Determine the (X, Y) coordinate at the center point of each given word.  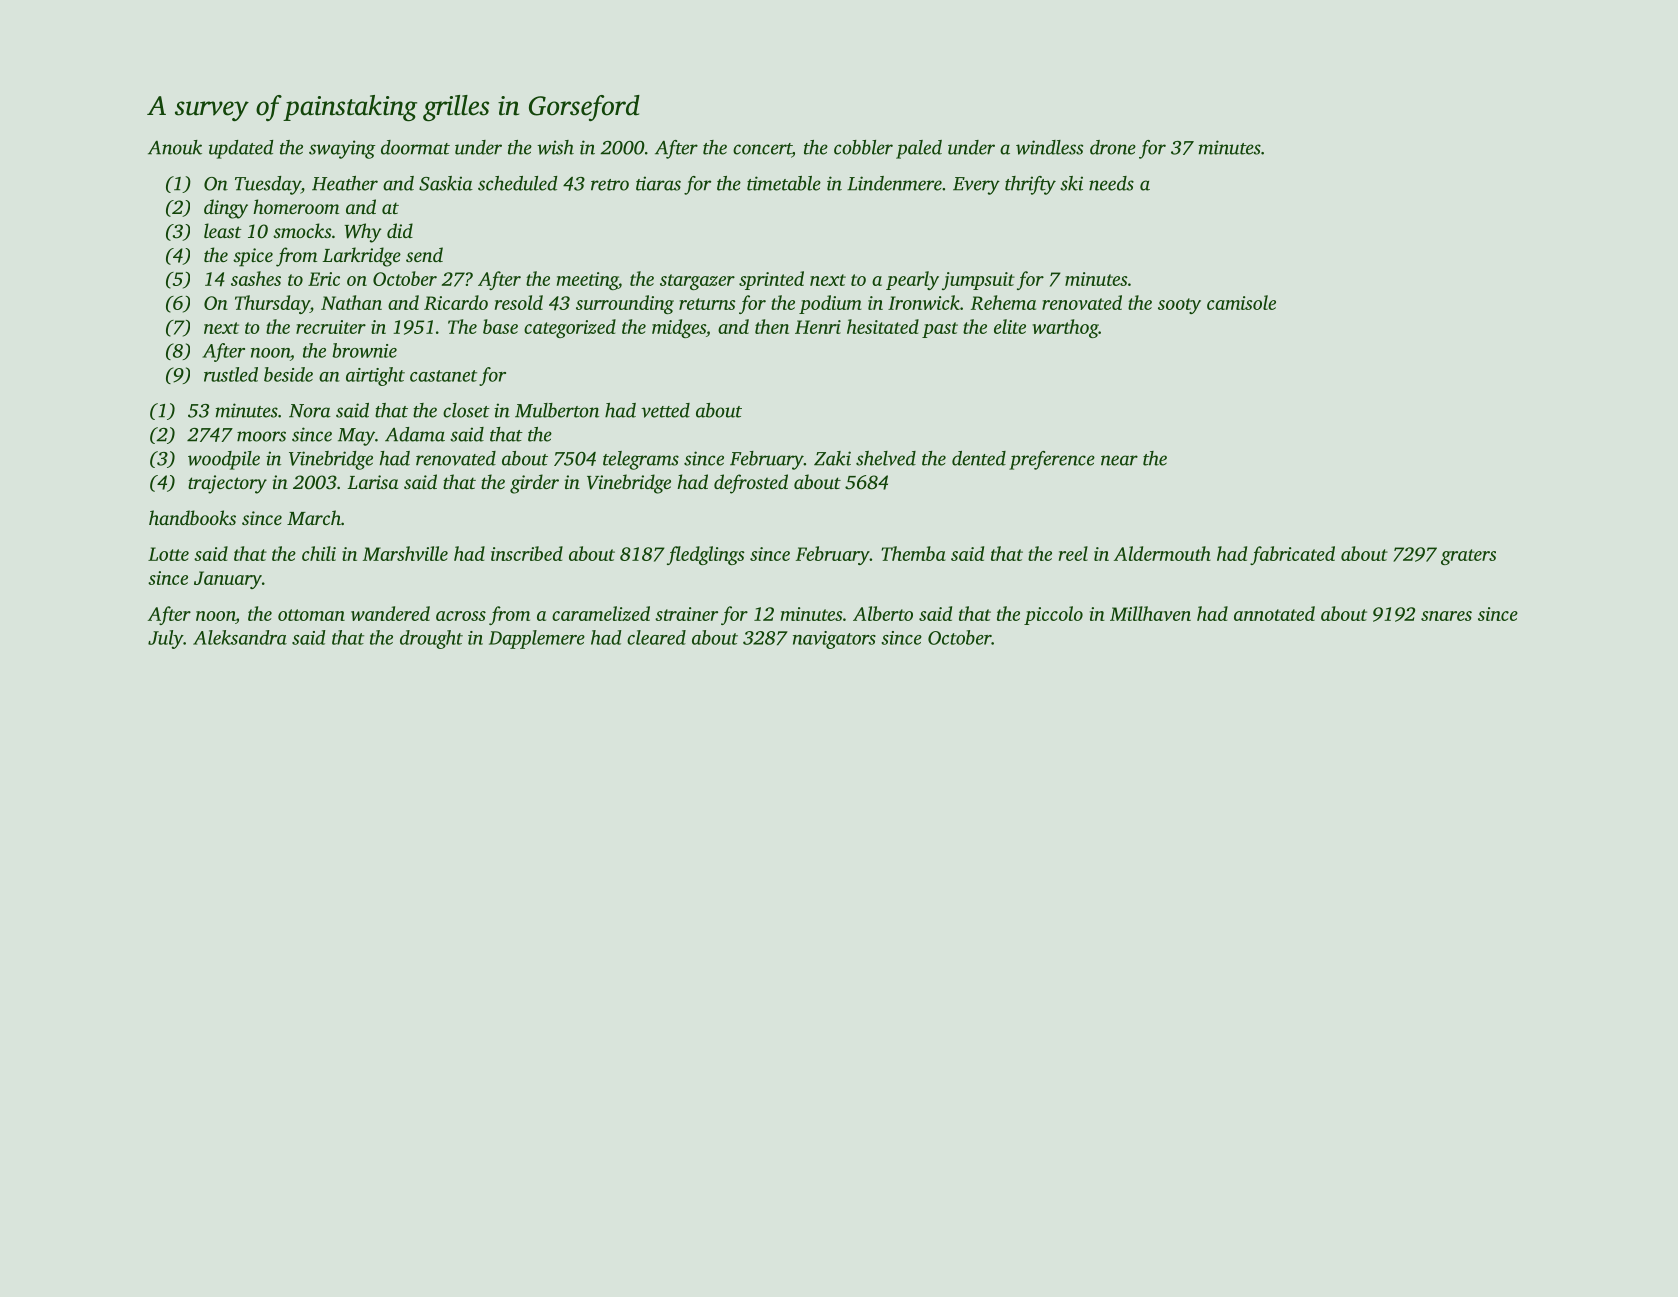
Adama (415, 434)
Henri (818, 327)
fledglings (705, 555)
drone (1113, 147)
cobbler (863, 147)
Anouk (175, 147)
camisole (1241, 302)
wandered (390, 613)
